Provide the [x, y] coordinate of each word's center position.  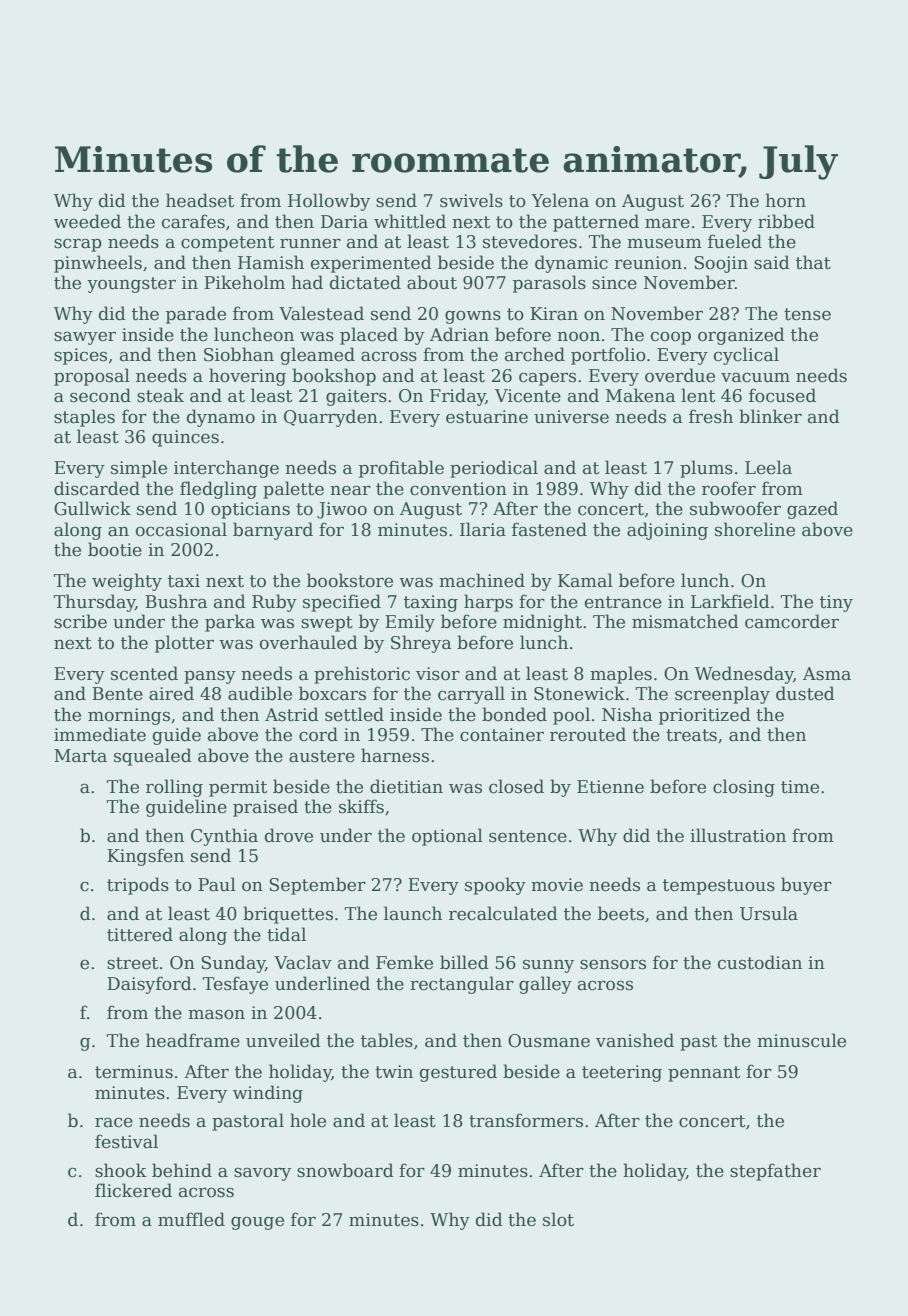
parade [196, 315]
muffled [191, 1219]
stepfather [775, 1172]
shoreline [755, 529]
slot [558, 1219]
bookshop [334, 377]
